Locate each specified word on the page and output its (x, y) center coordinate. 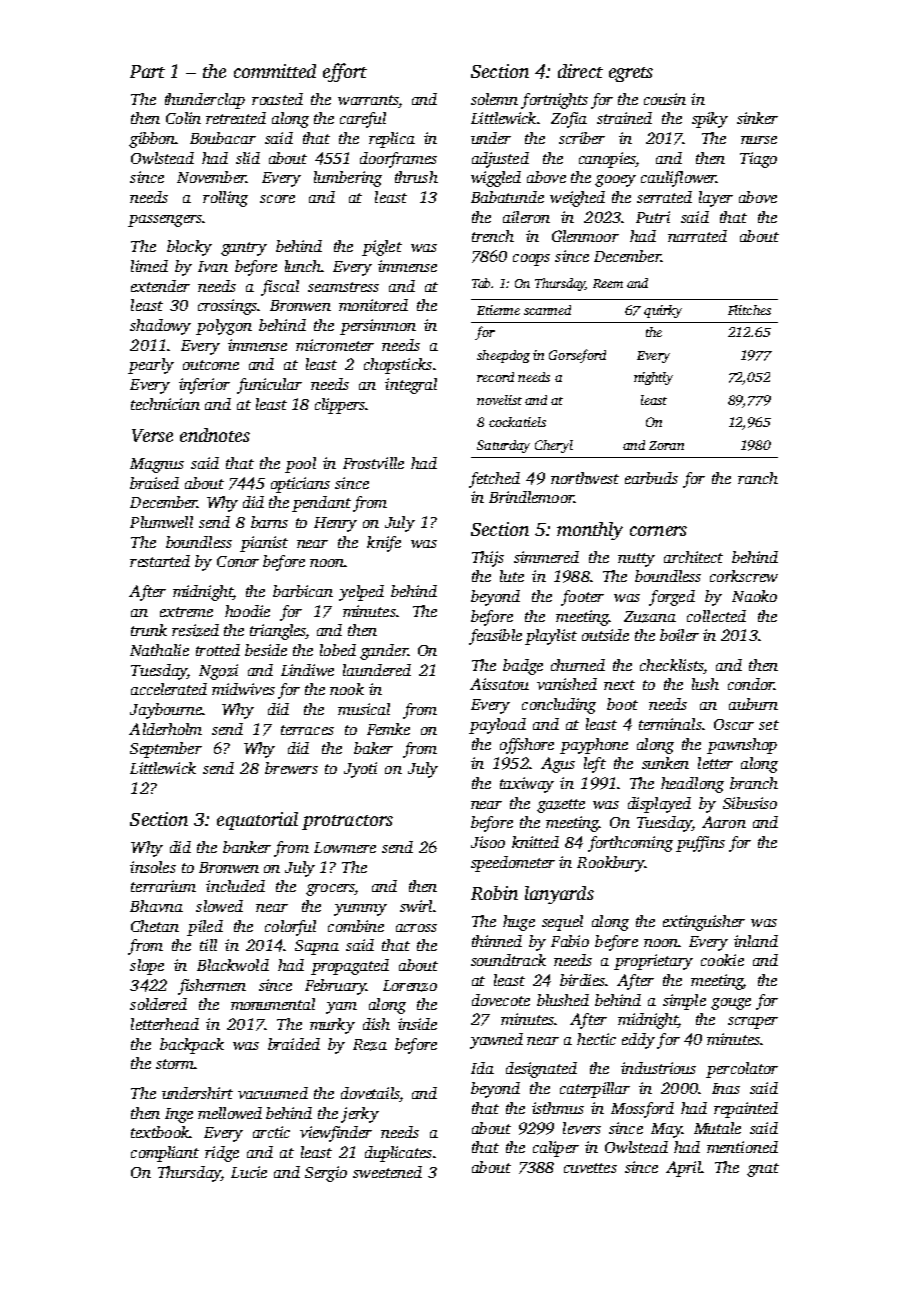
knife (384, 544)
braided (294, 1044)
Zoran (666, 445)
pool (300, 465)
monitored (373, 305)
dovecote (501, 1000)
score (277, 199)
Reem (608, 283)
